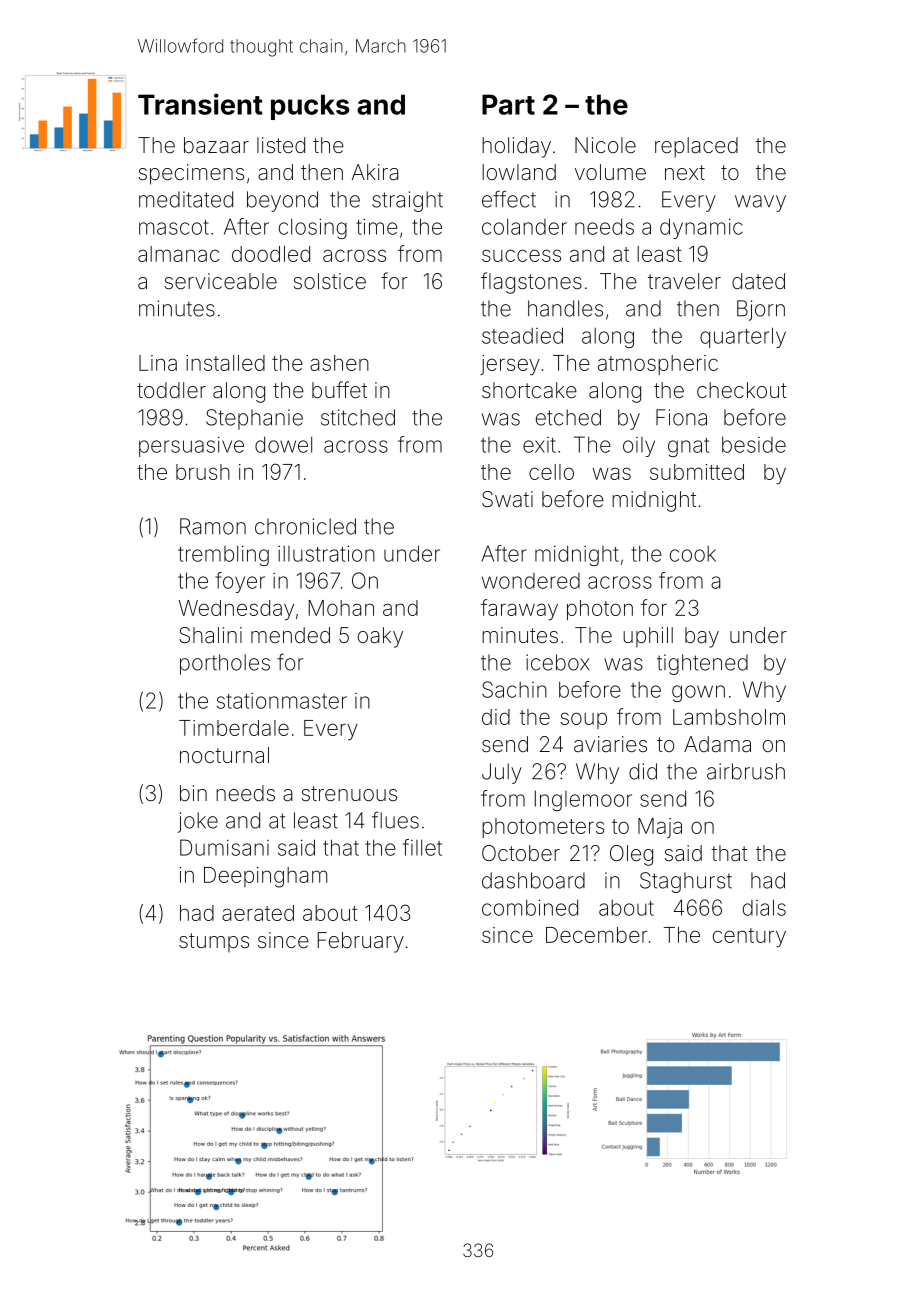 Image resolution: width=924 pixels, height=1314 pixels. I want to click on Akira, so click(375, 172).
